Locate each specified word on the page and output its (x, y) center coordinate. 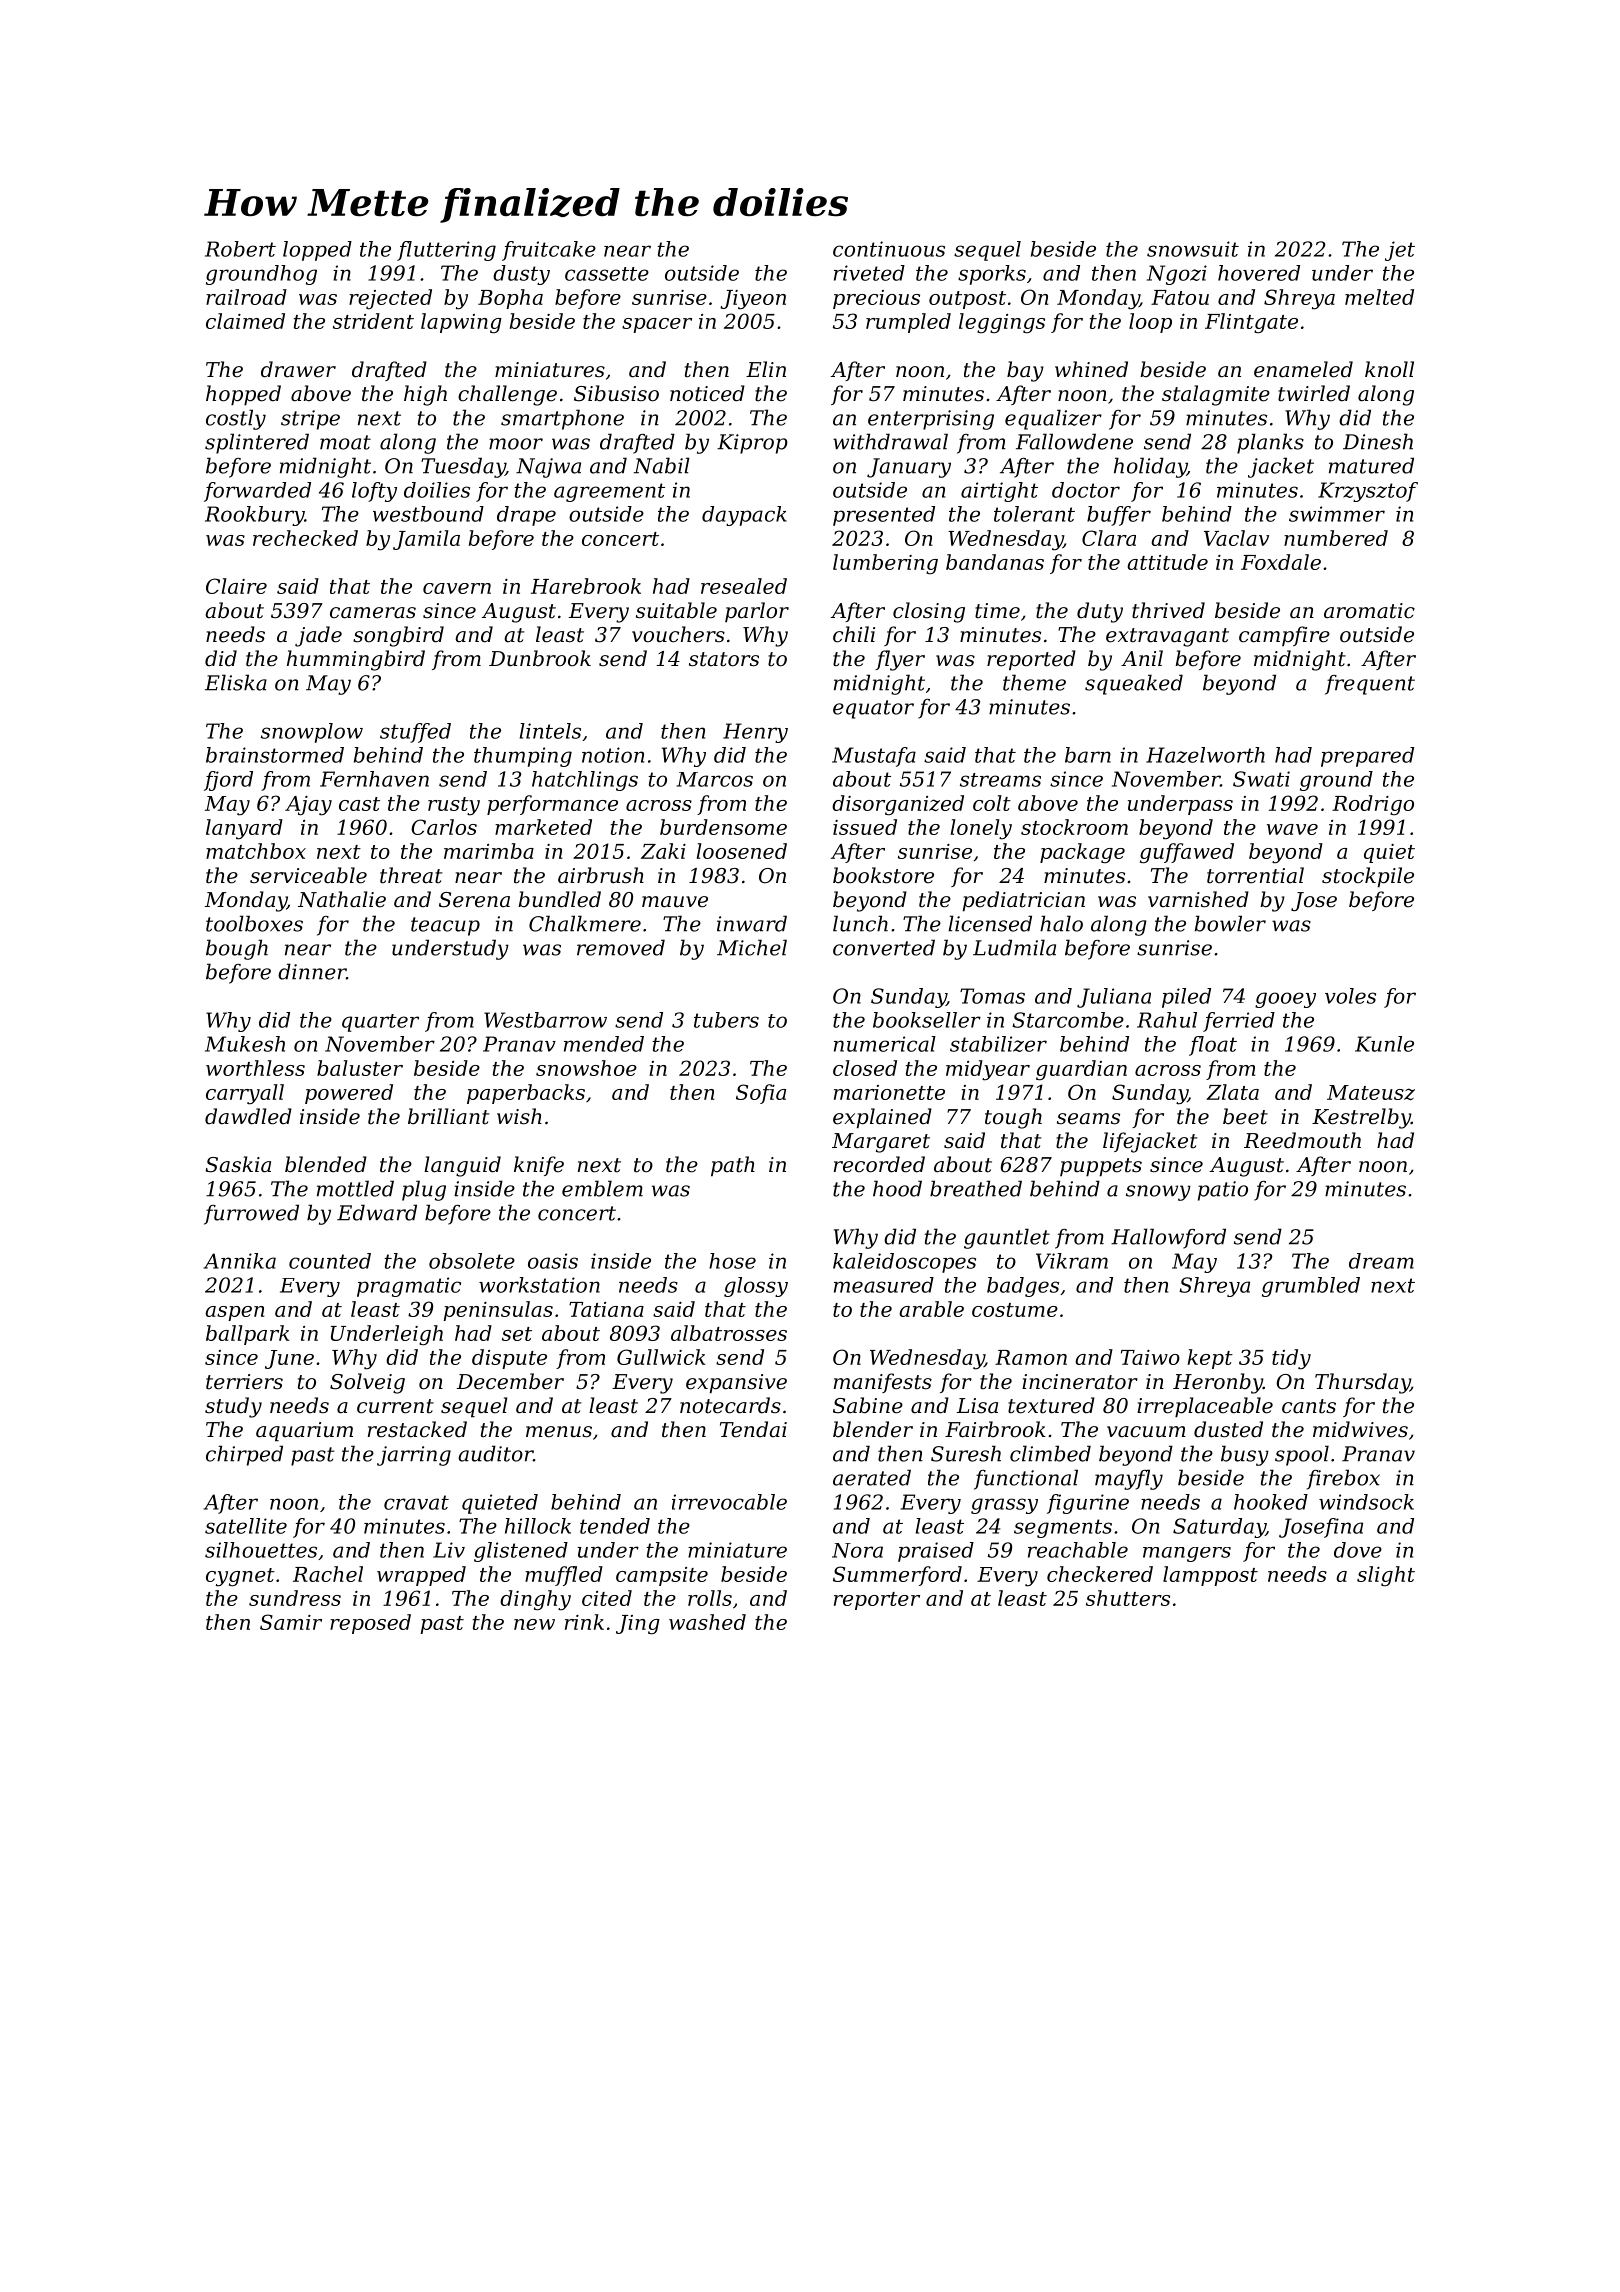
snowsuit (1193, 249)
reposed (370, 1624)
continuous (889, 249)
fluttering (446, 251)
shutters (1128, 1598)
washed (707, 1622)
